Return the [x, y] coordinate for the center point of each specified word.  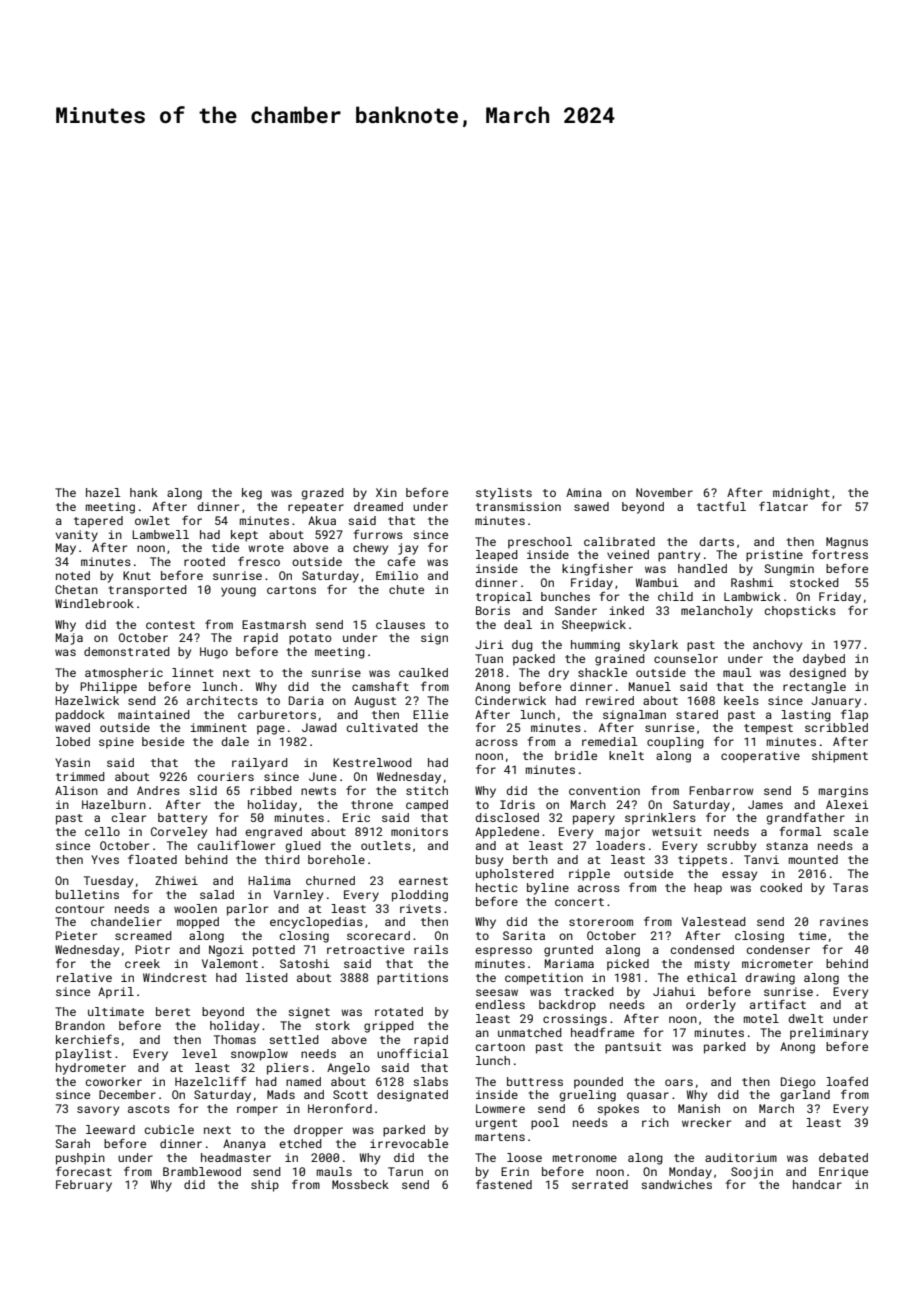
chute [406, 589]
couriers [226, 776]
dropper [318, 1131]
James [765, 804]
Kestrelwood [372, 762]
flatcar [783, 506]
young [238, 592]
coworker [114, 1081]
